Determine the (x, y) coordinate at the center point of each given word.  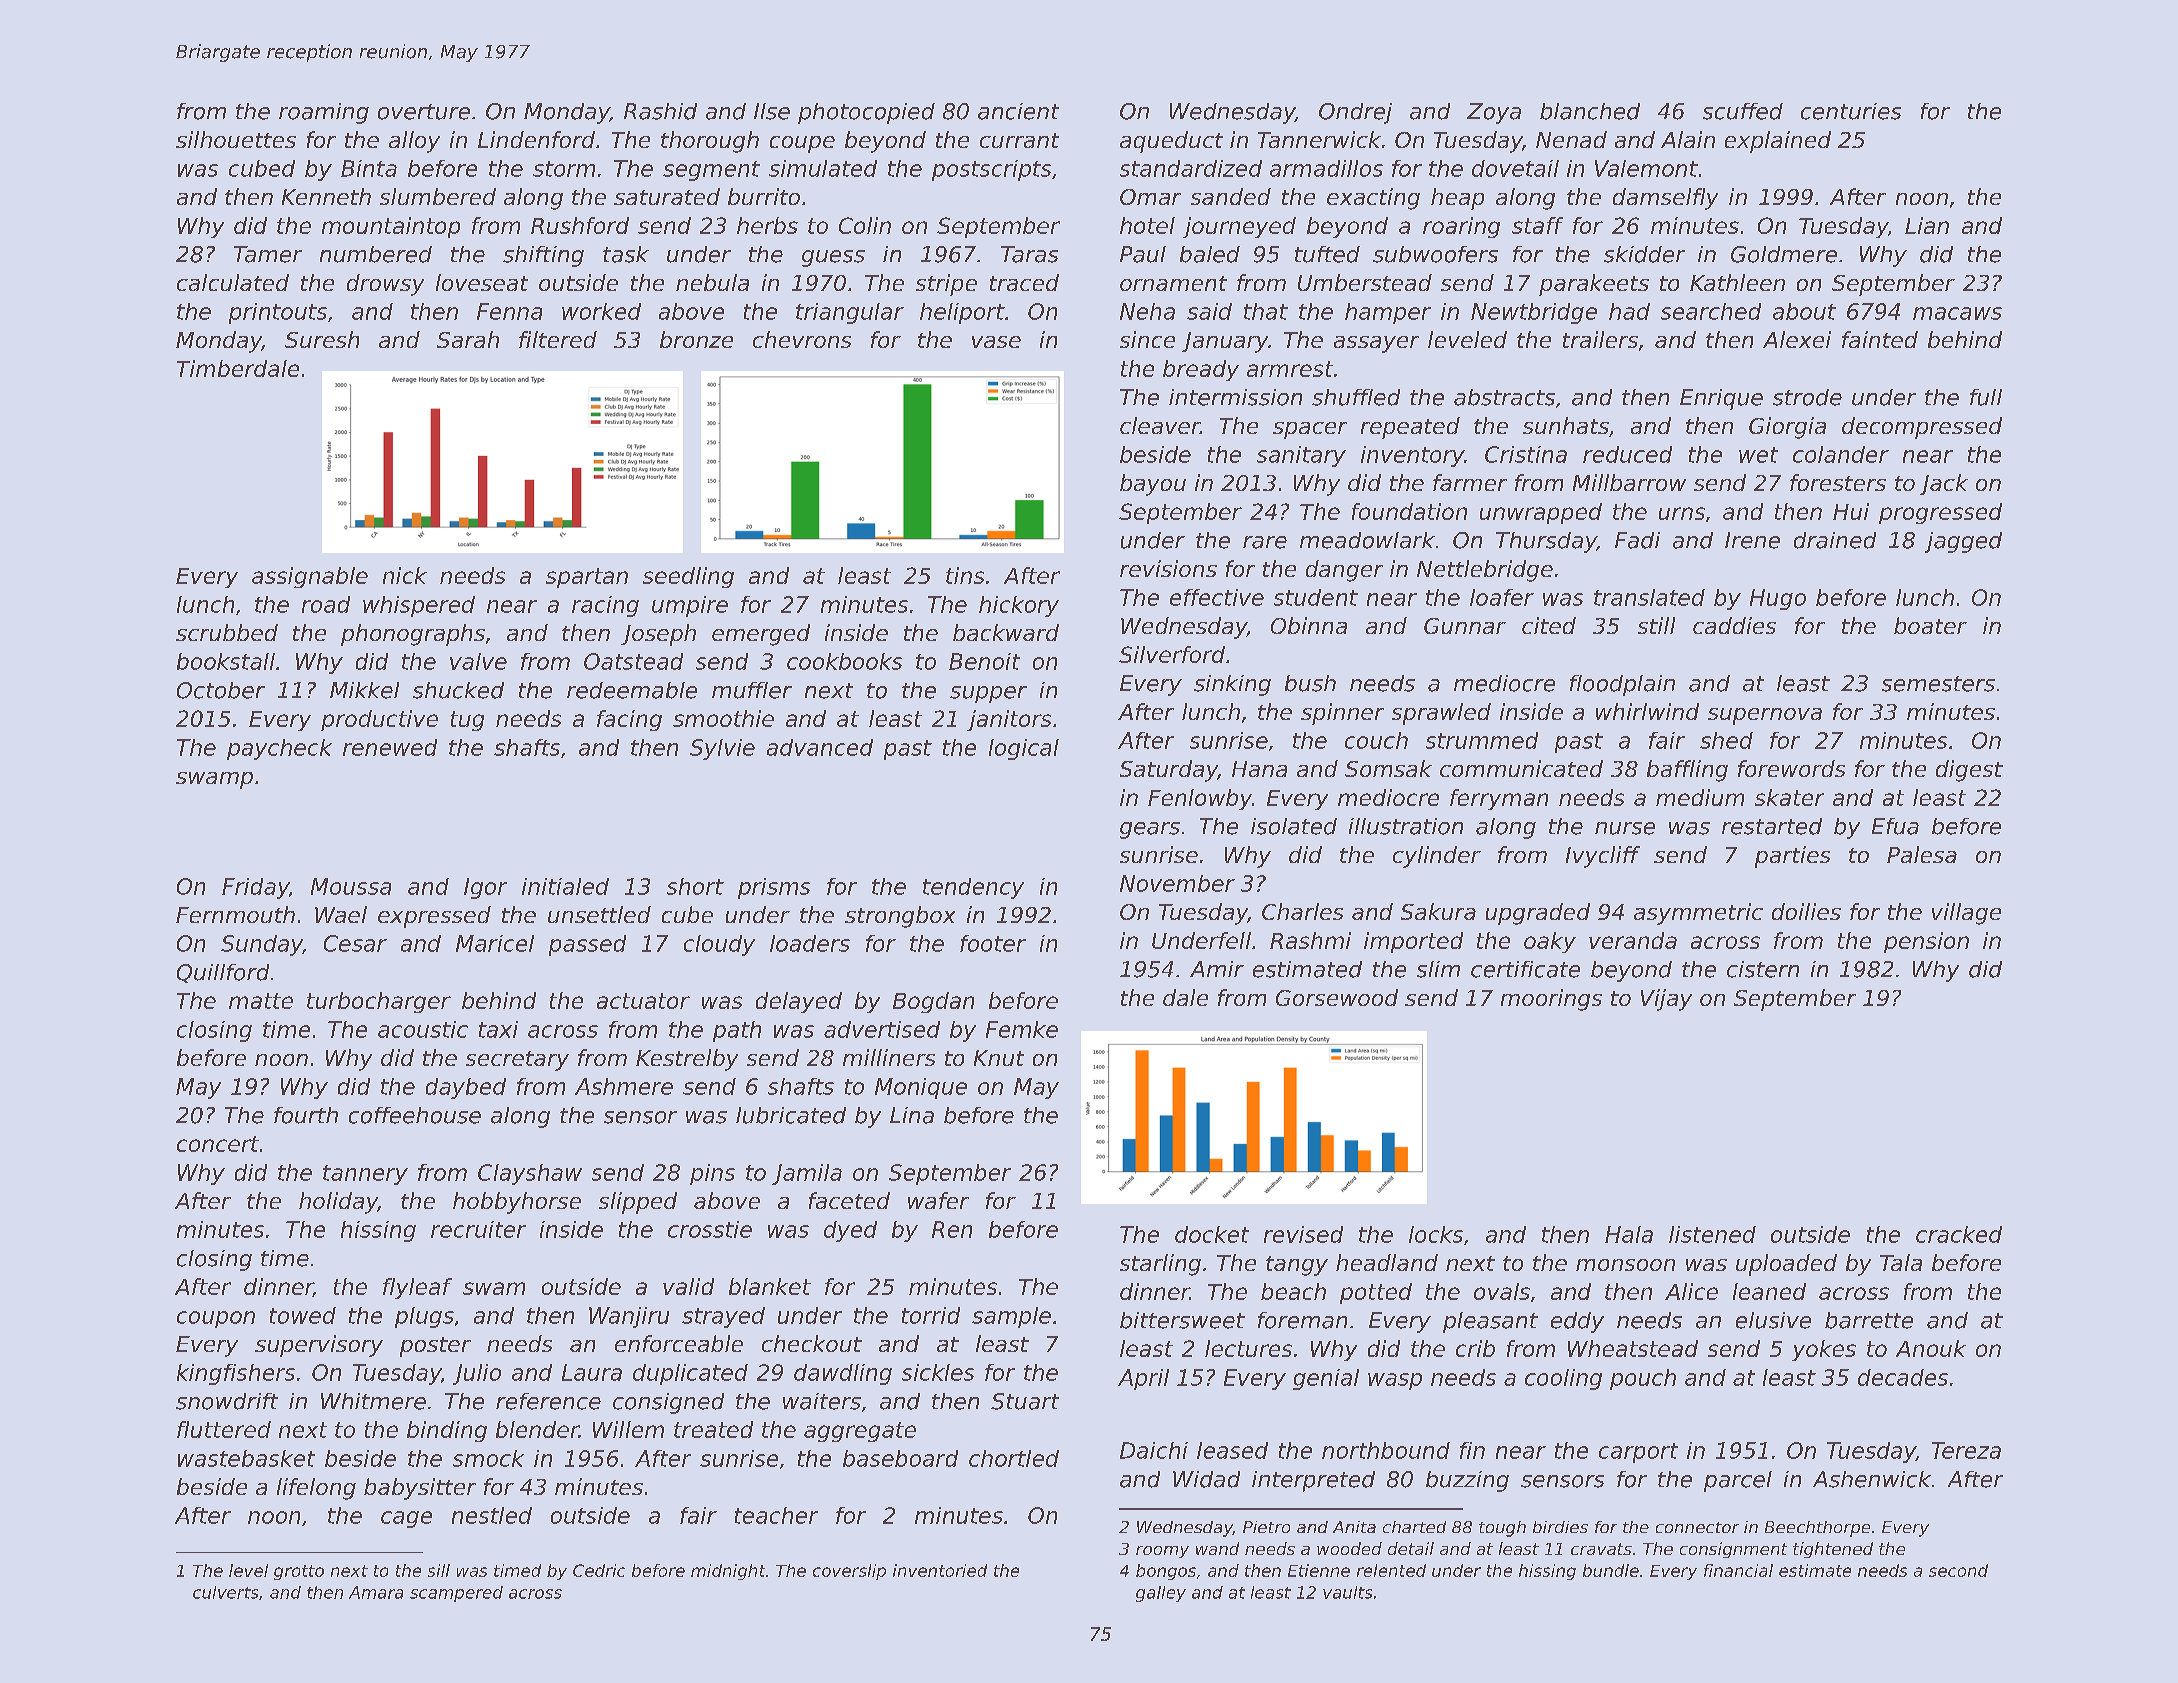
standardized (1191, 168)
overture (424, 112)
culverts (225, 1592)
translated (1649, 597)
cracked (1959, 1234)
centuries (1851, 111)
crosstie (710, 1229)
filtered (558, 339)
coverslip (849, 1572)
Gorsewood (1337, 997)
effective (1217, 597)
